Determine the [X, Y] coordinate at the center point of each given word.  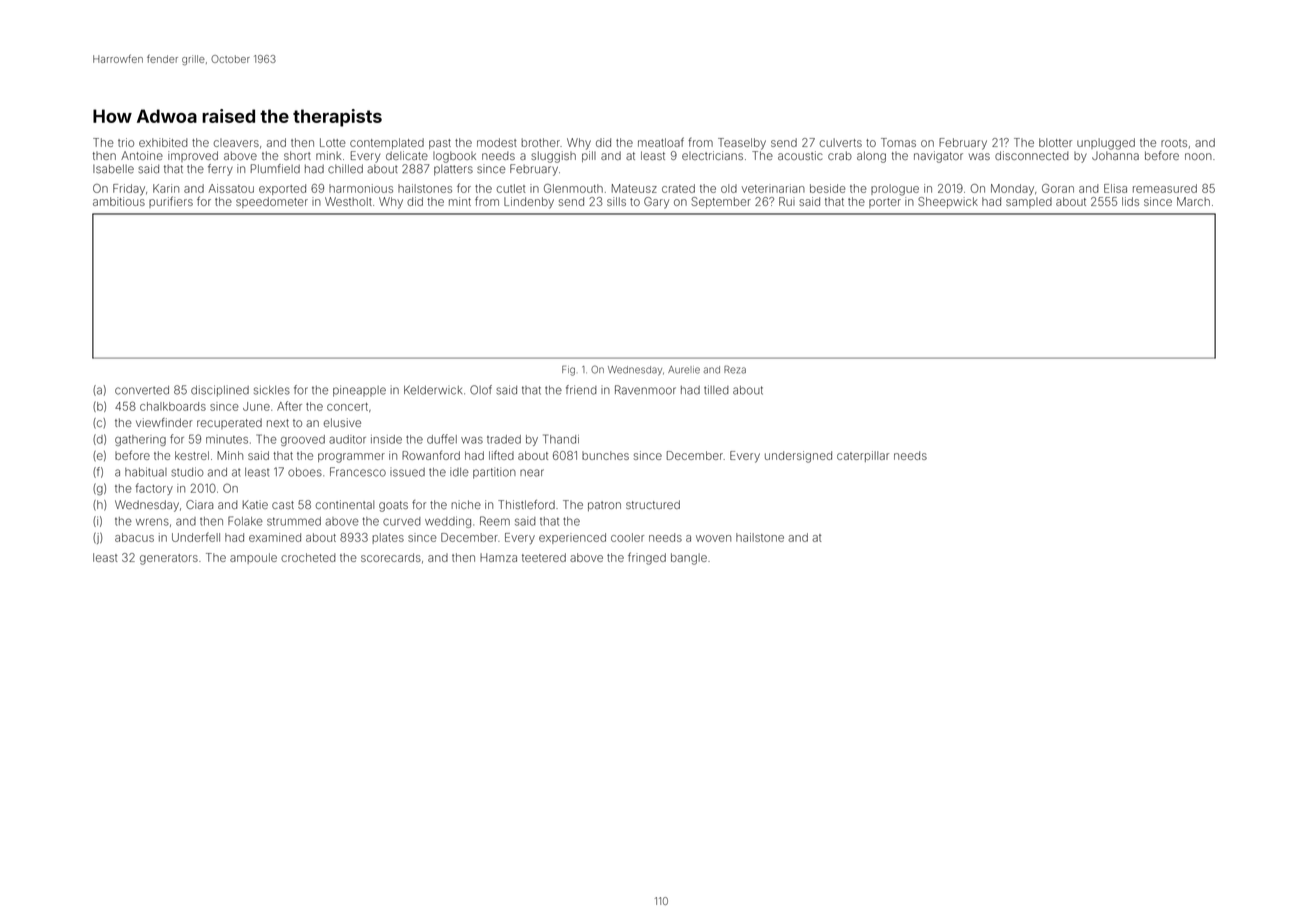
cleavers [236, 142]
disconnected [1032, 155]
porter [885, 203]
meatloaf [661, 142]
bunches [605, 455]
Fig [568, 370]
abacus [134, 537]
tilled [716, 390]
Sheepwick [948, 202]
